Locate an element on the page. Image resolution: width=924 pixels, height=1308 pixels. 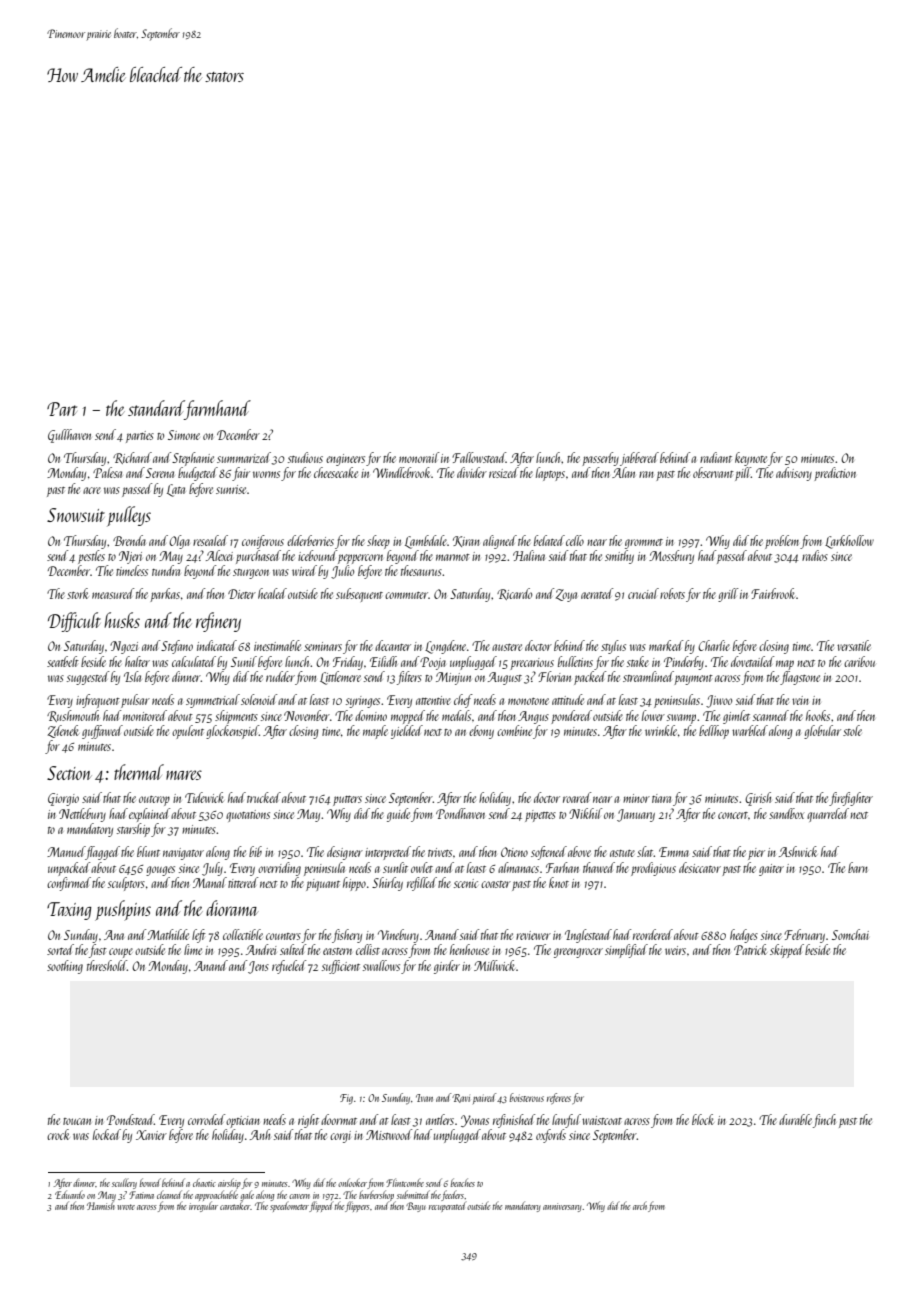
corroded is located at coordinates (206, 1119).
